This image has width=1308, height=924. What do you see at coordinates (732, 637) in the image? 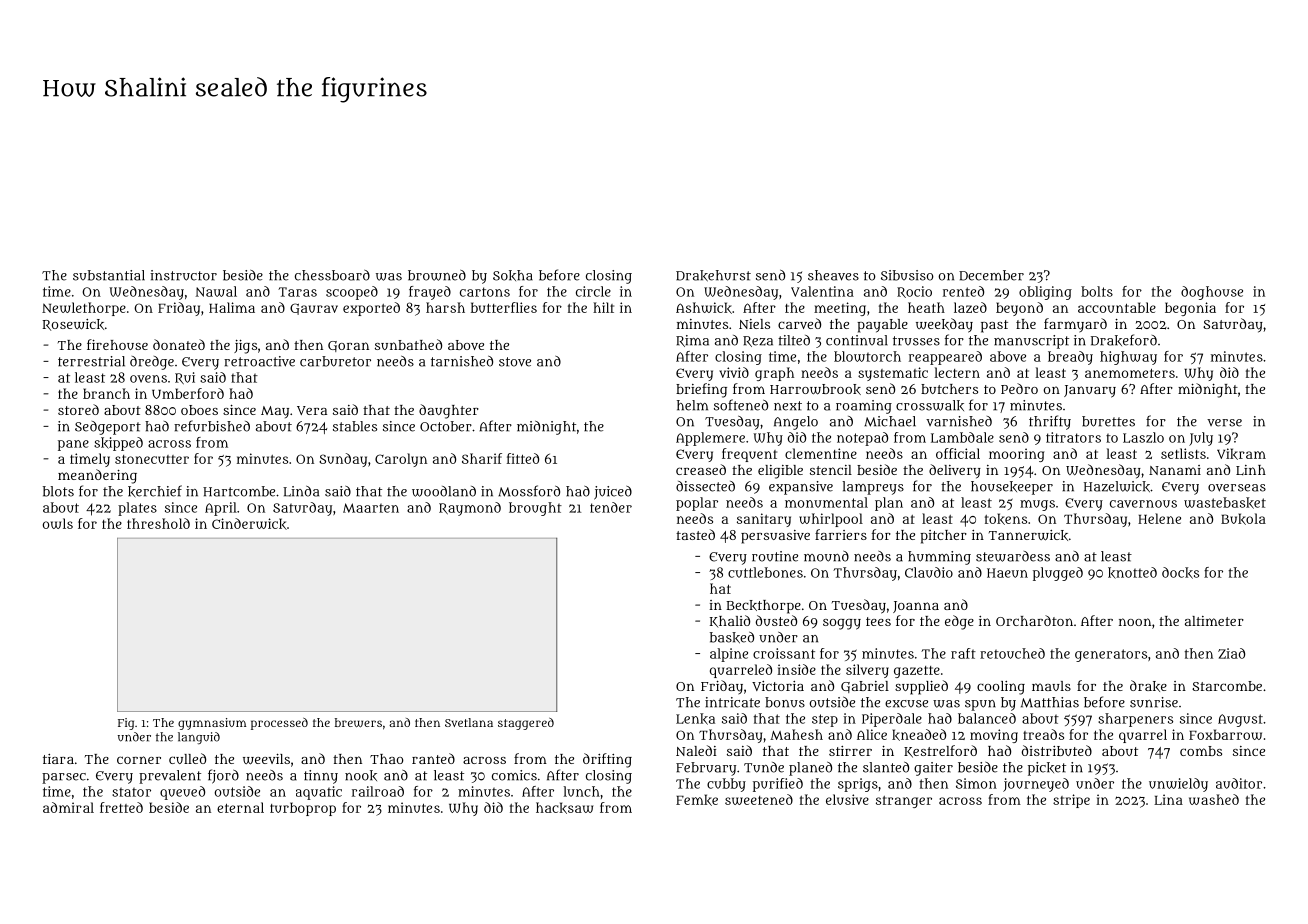
I see `basked` at bounding box center [732, 637].
